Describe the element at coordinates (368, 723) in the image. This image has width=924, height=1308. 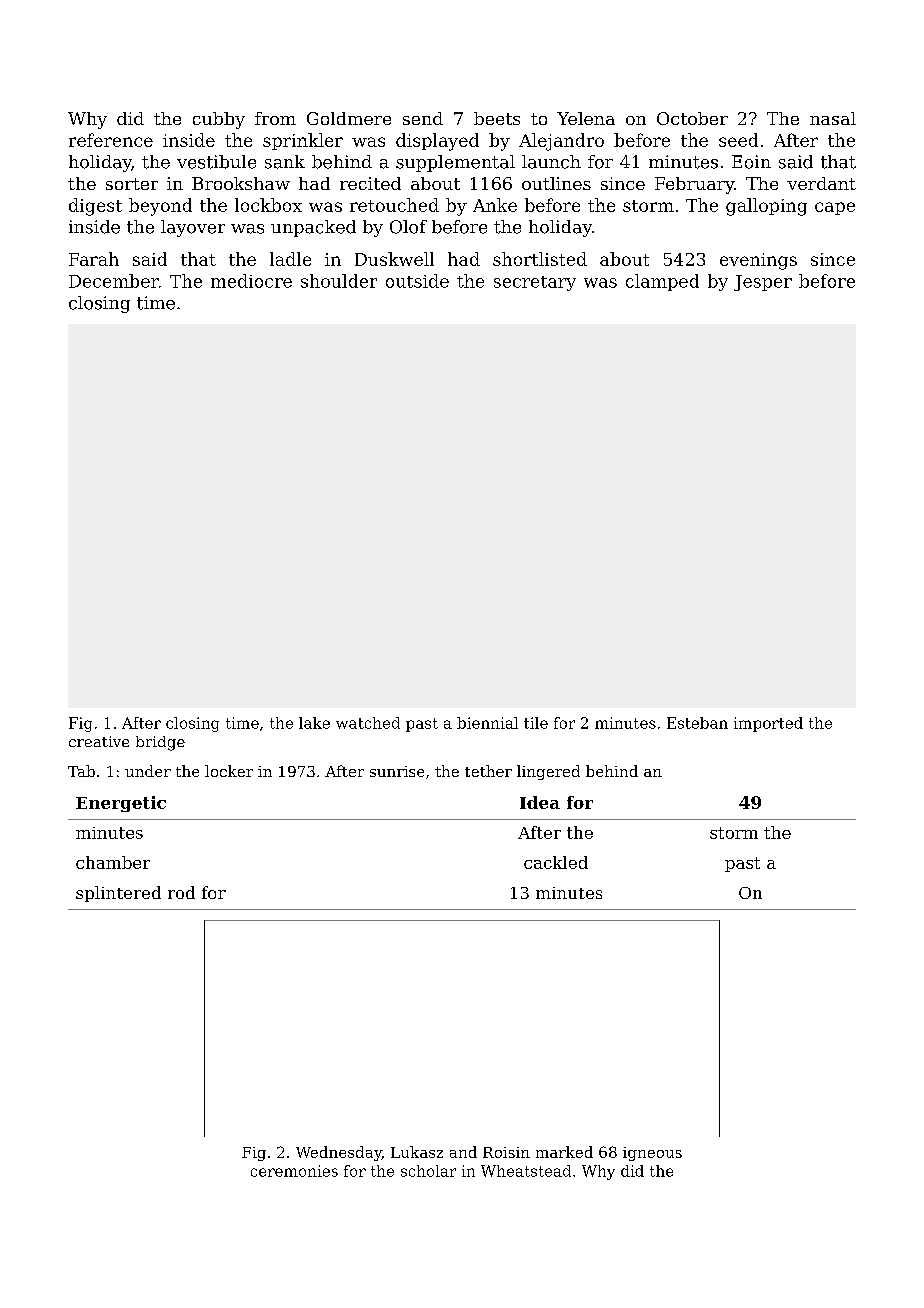
I see `watched` at that location.
